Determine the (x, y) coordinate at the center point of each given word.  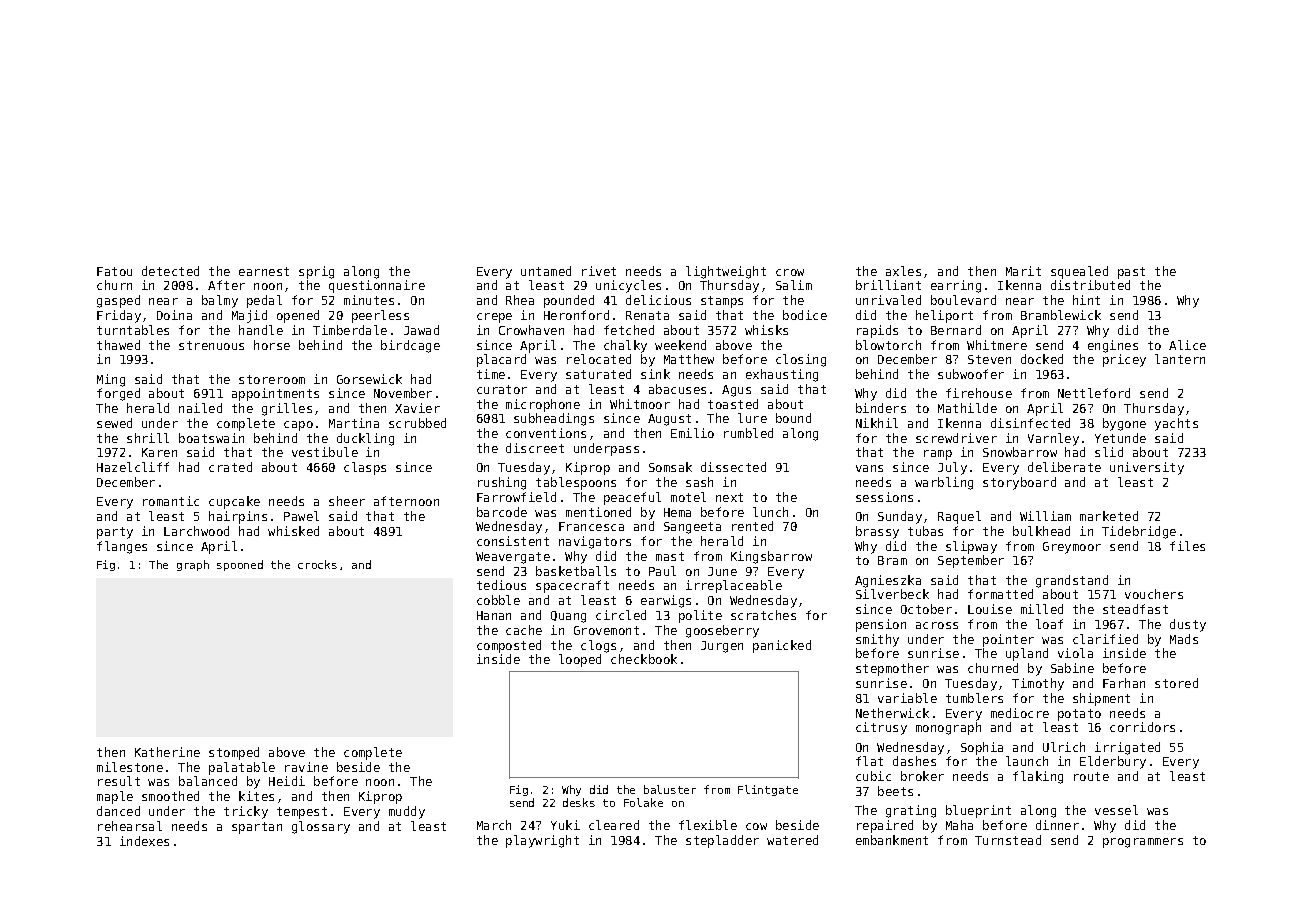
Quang (568, 617)
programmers (1143, 843)
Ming (111, 380)
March (494, 825)
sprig (316, 272)
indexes (144, 841)
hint (1086, 300)
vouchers (1154, 594)
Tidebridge (1139, 532)
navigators (595, 542)
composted (509, 646)
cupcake (234, 502)
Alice (1187, 345)
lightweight (726, 272)
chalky (625, 346)
